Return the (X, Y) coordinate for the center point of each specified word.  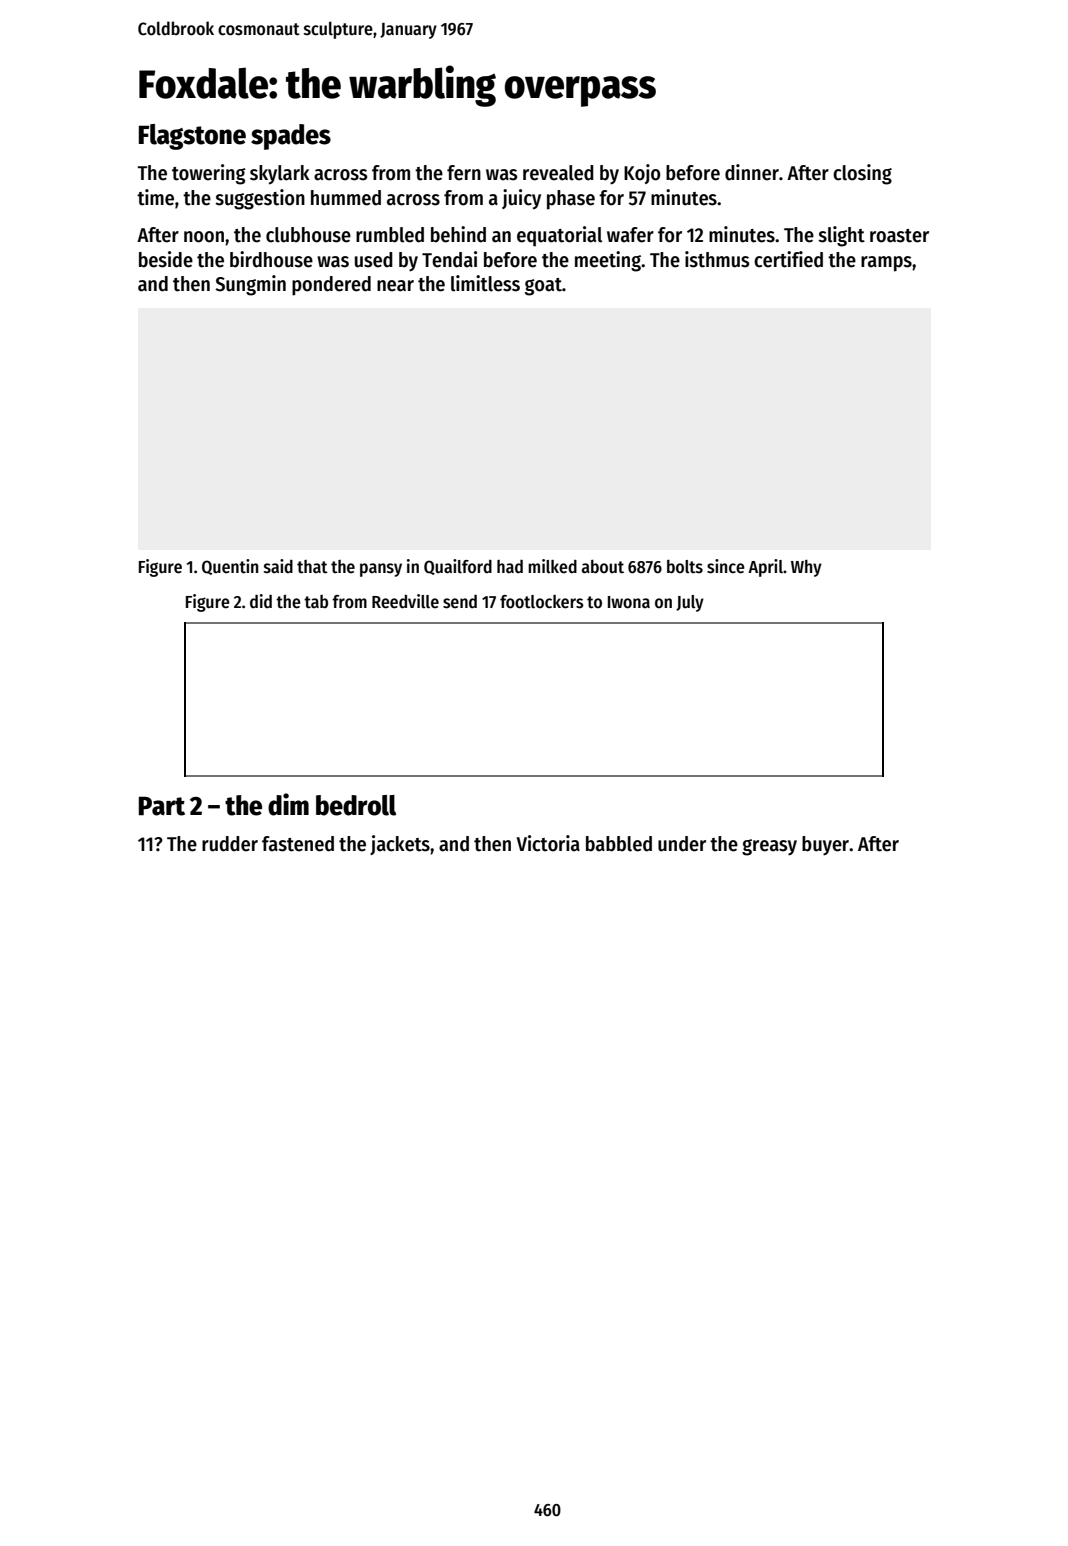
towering (209, 174)
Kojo (642, 174)
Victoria (548, 843)
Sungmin (250, 285)
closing (862, 174)
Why (806, 568)
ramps (886, 264)
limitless (485, 283)
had (510, 567)
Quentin (230, 567)
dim (288, 804)
